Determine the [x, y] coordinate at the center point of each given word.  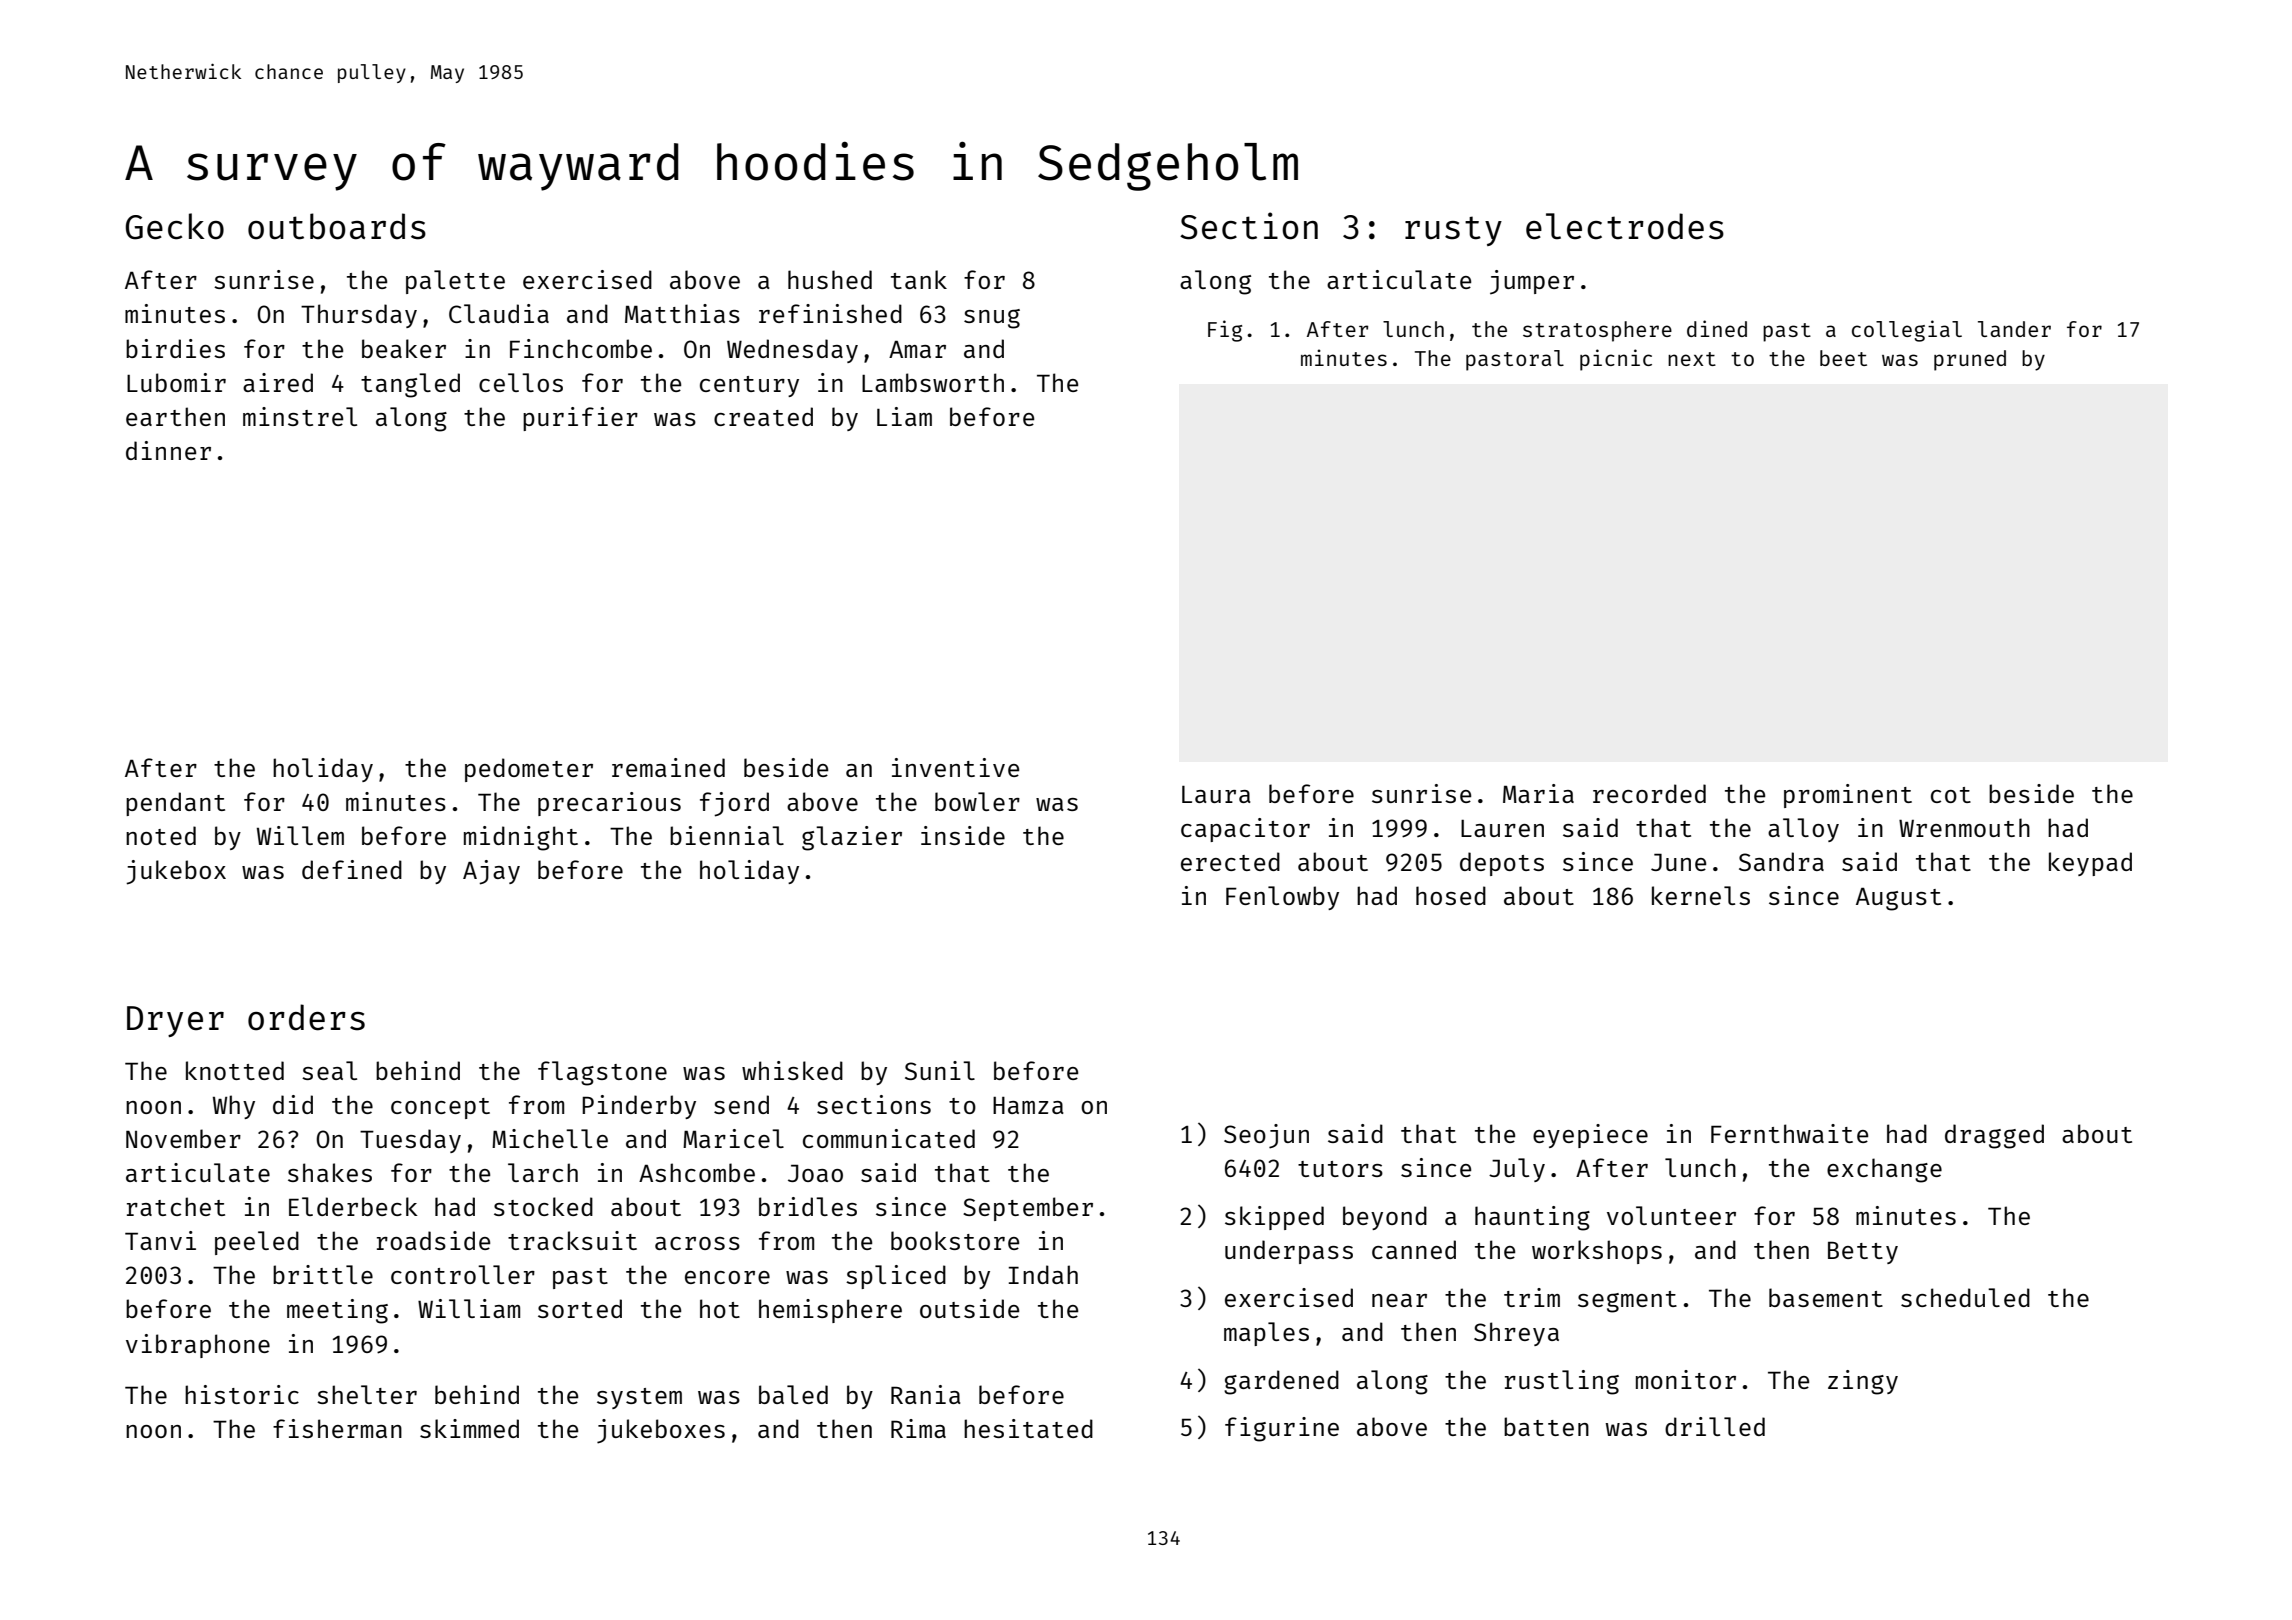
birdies [175, 348]
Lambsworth [933, 382]
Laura [1216, 794]
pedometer [529, 770]
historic [242, 1394]
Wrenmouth [1964, 827]
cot [1951, 795]
